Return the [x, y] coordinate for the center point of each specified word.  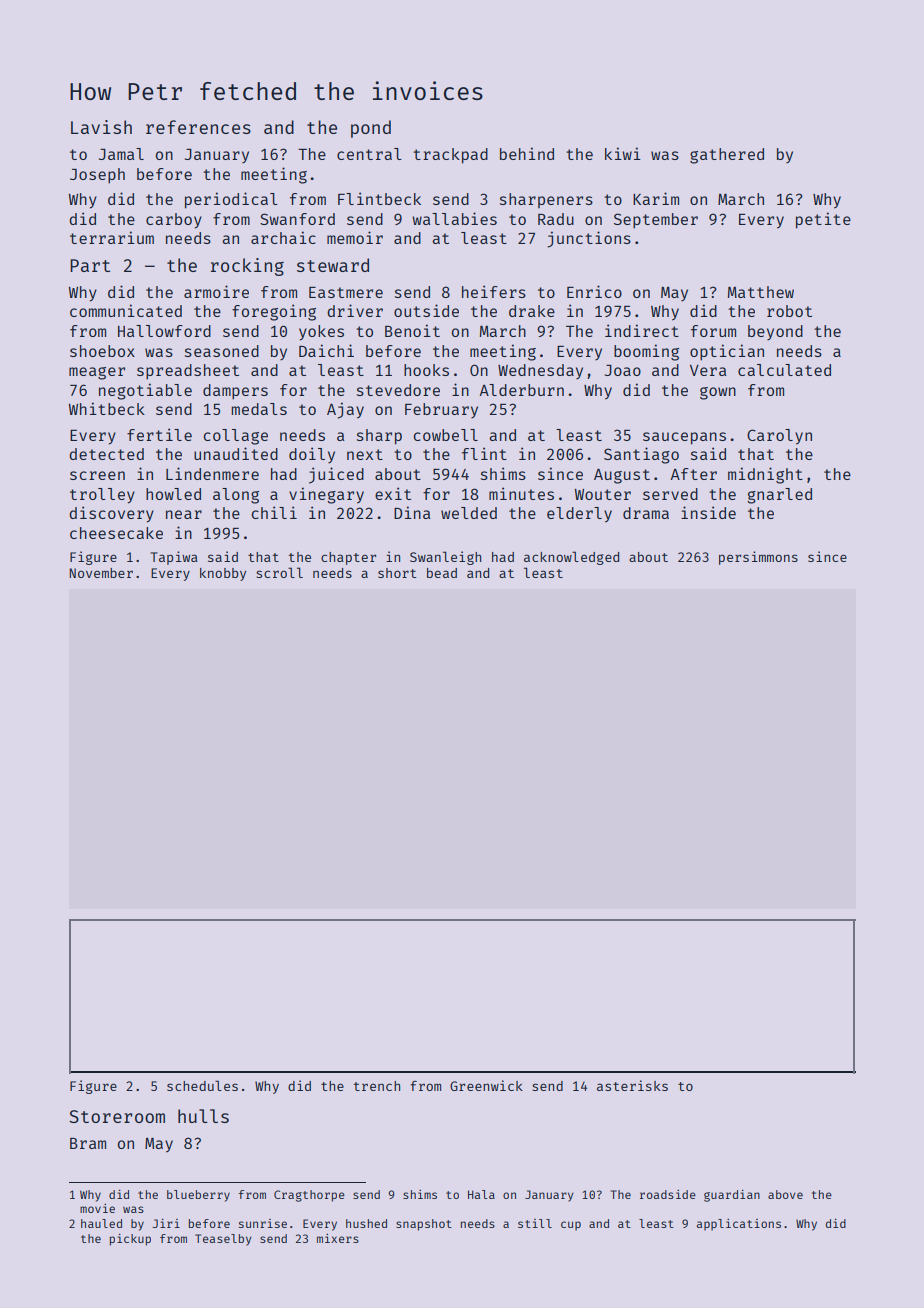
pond [371, 129]
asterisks [632, 1085]
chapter [348, 558]
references [198, 127]
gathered [727, 156]
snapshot [424, 1225]
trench [377, 1086]
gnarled [779, 496]
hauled [101, 1223]
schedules [202, 1085]
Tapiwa [174, 558]
